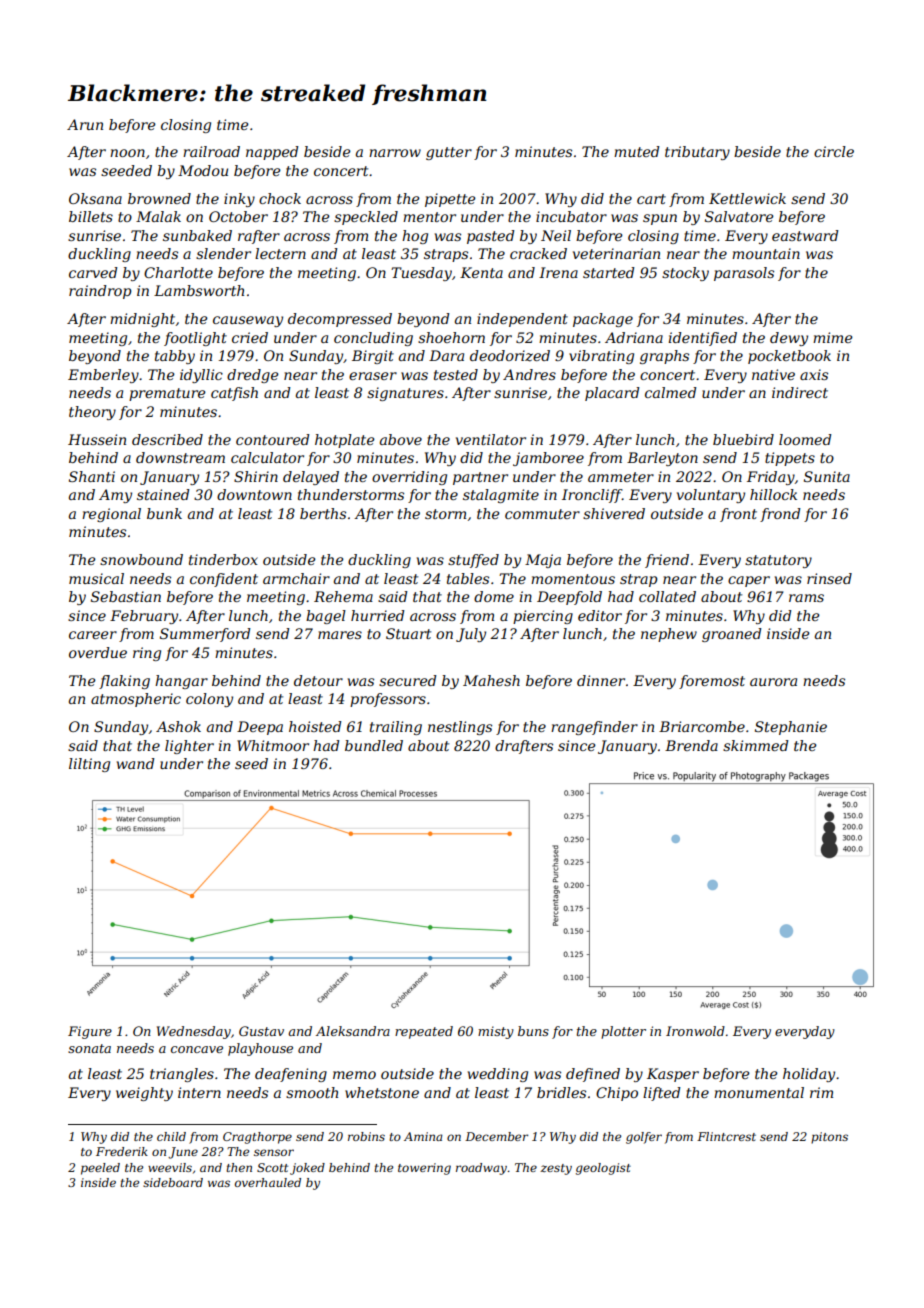 This screenshot has width=924, height=1308. What do you see at coordinates (805, 439) in the screenshot?
I see `loomed` at bounding box center [805, 439].
